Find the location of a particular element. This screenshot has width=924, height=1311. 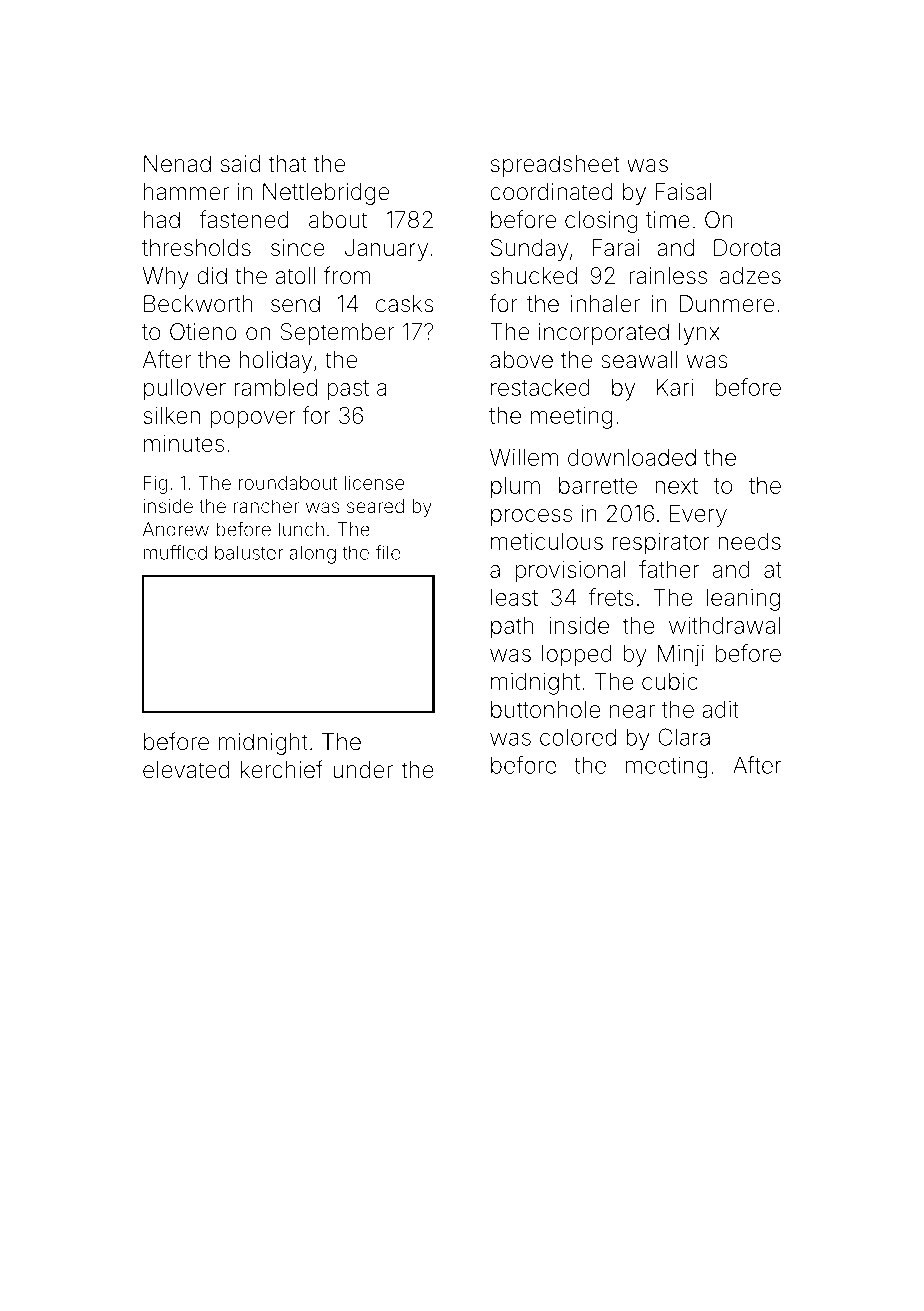

buttonhole is located at coordinates (545, 709).
